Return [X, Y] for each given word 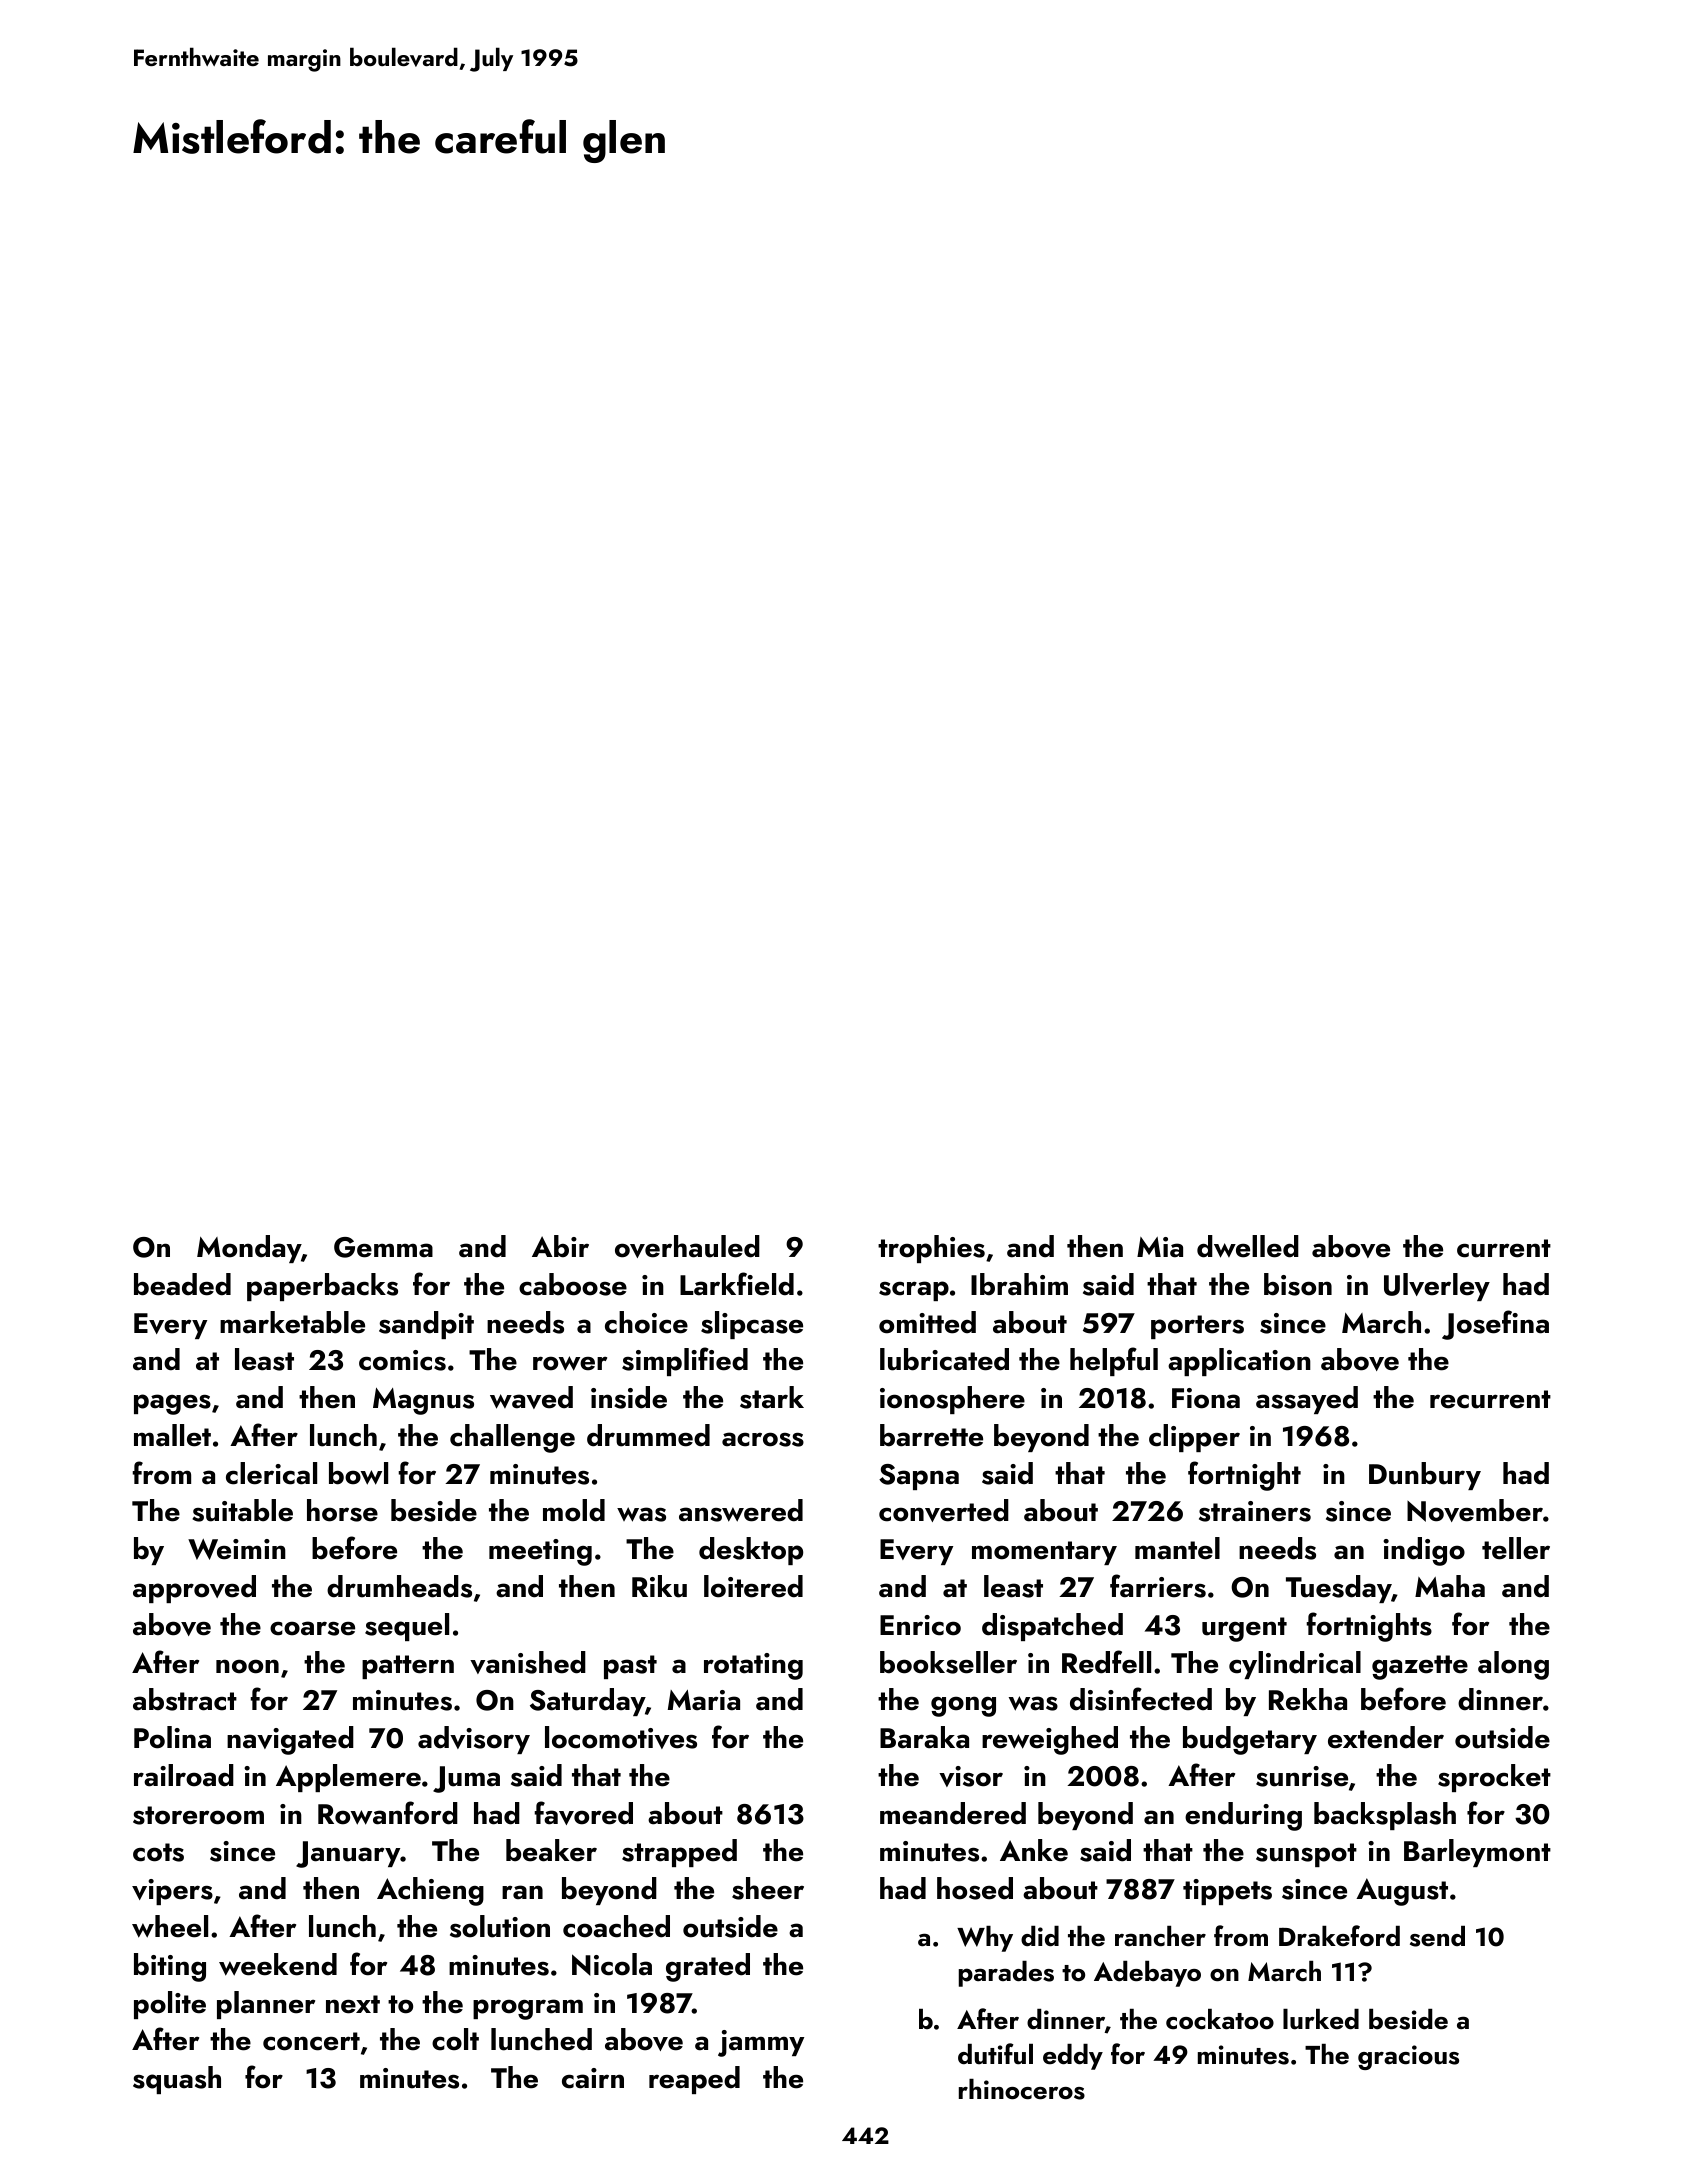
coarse [312, 1628]
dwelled [1248, 1246]
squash [177, 2080]
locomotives [621, 1737]
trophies [931, 1249]
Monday [249, 1249]
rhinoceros [1022, 2089]
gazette [1420, 1667]
